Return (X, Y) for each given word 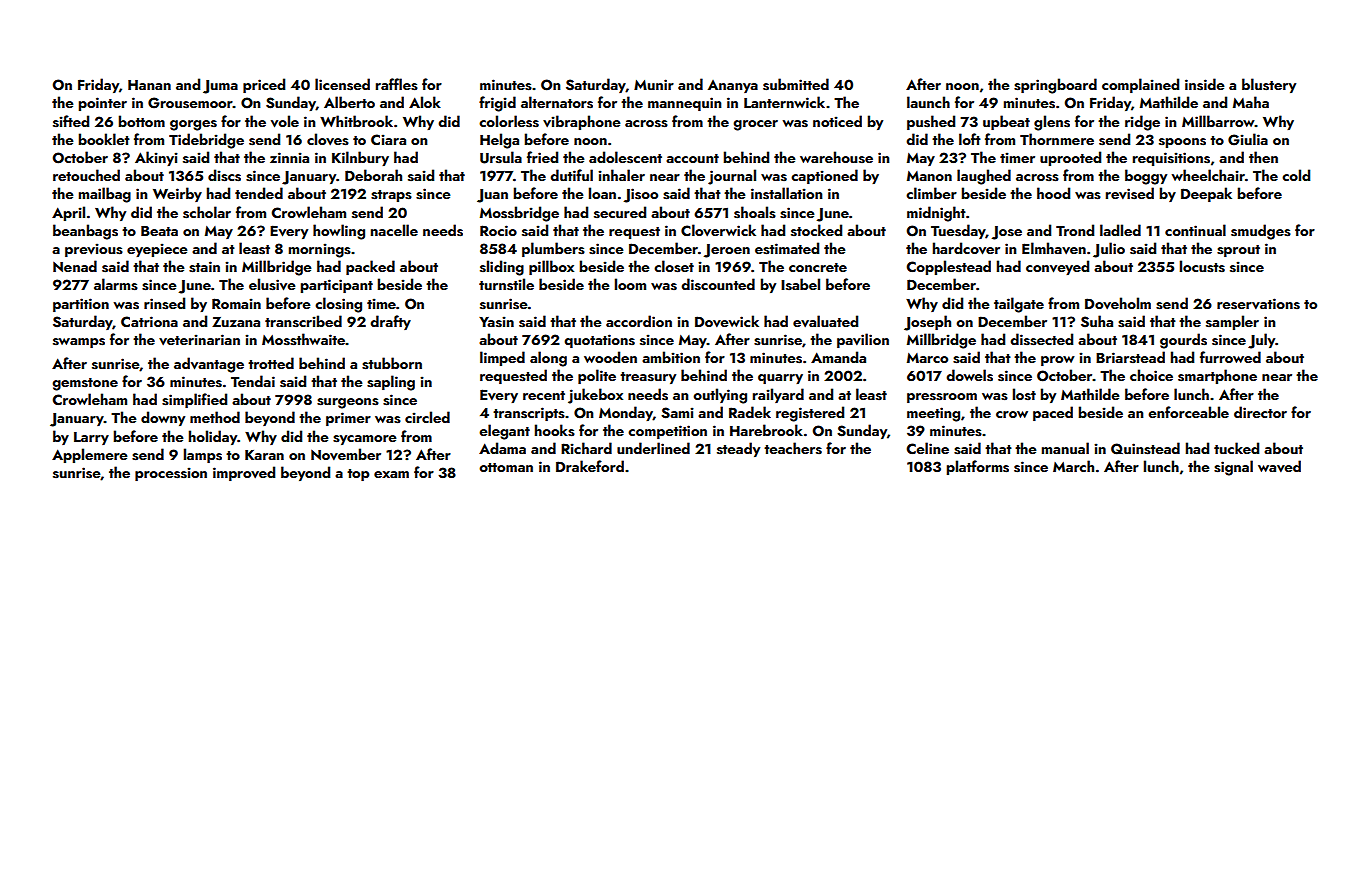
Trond (1075, 230)
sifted (71, 121)
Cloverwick (718, 230)
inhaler (621, 175)
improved (244, 473)
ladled (1120, 230)
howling (339, 232)
